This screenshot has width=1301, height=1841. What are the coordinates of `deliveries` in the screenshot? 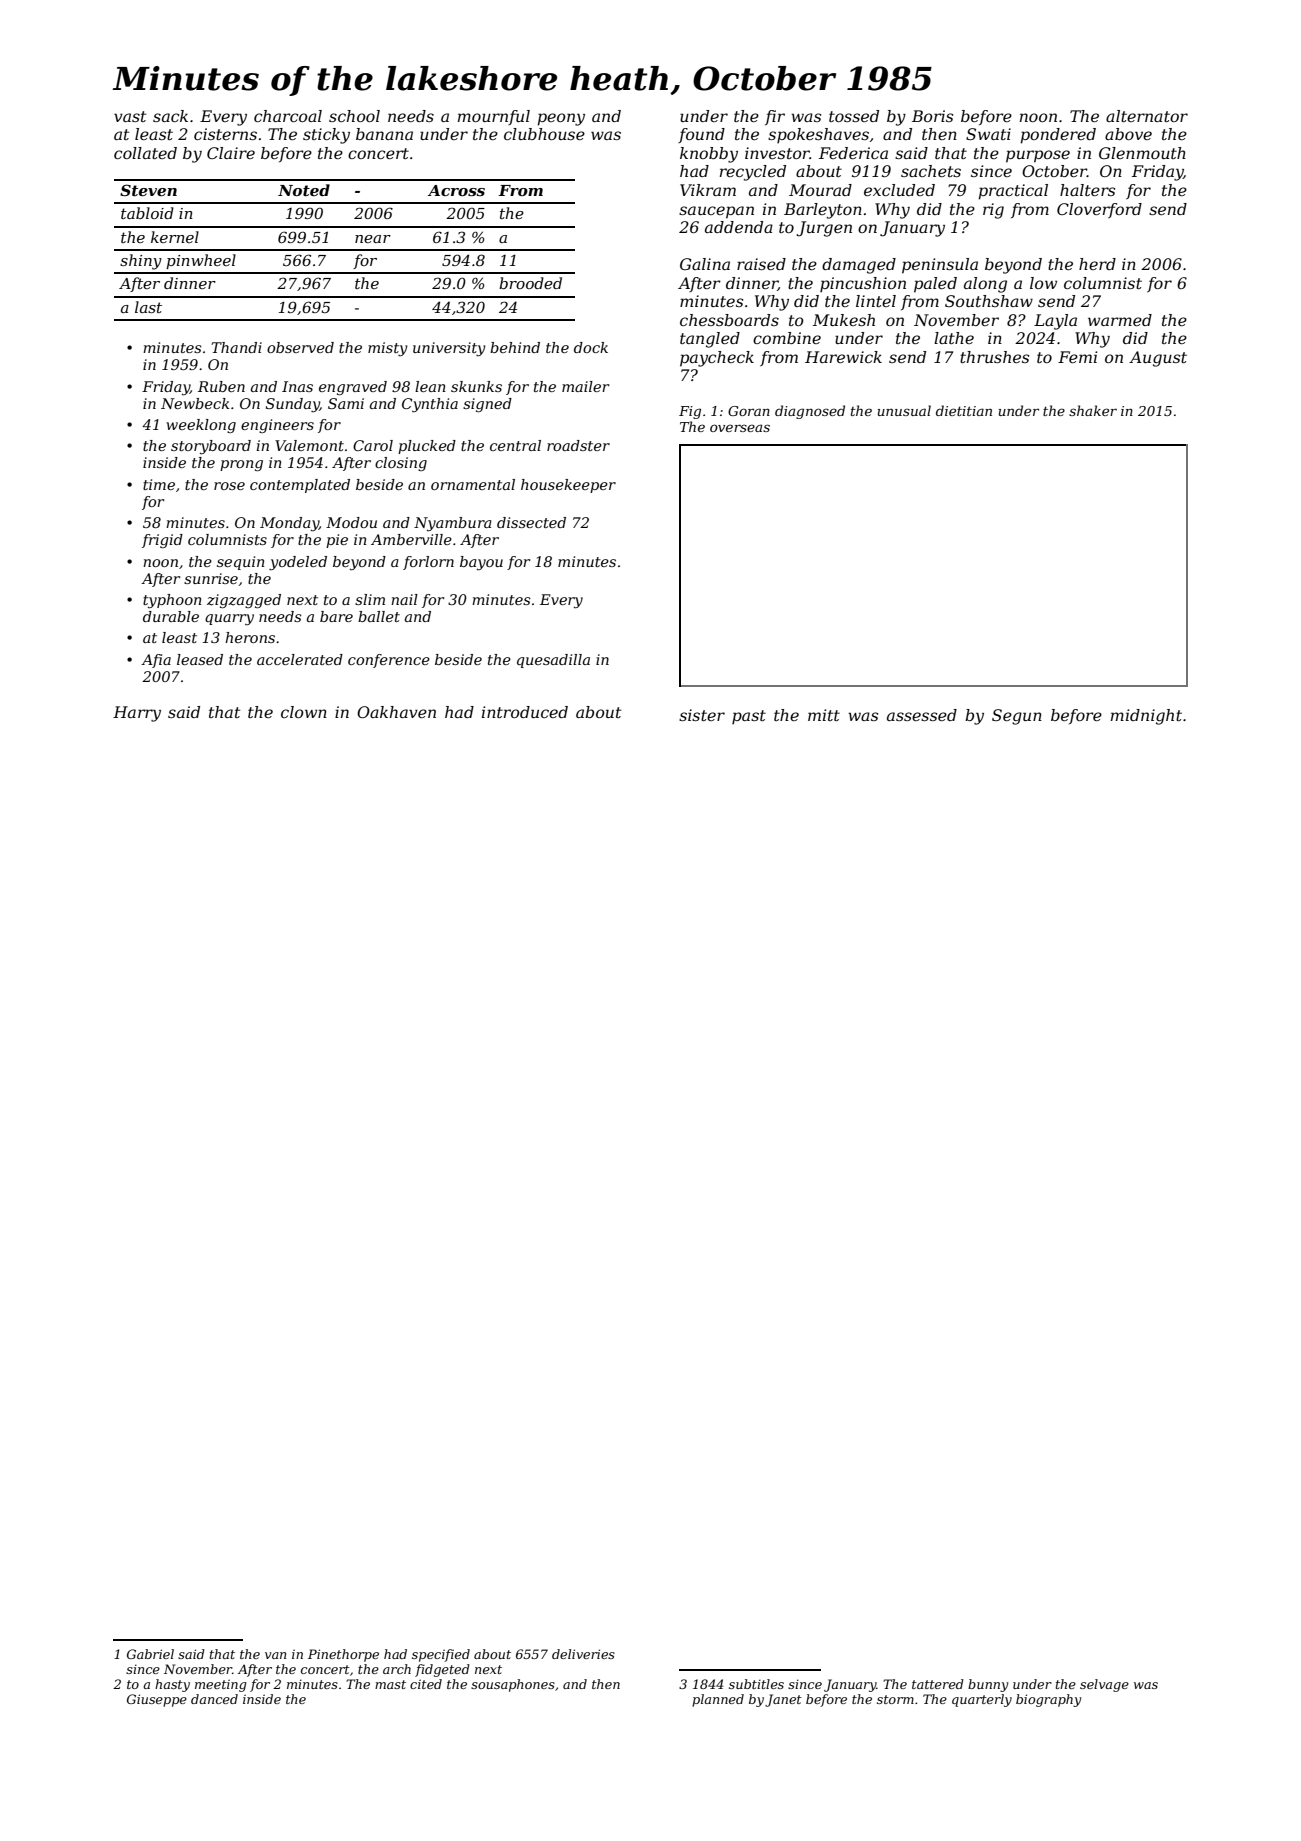 It's located at (583, 1654).
